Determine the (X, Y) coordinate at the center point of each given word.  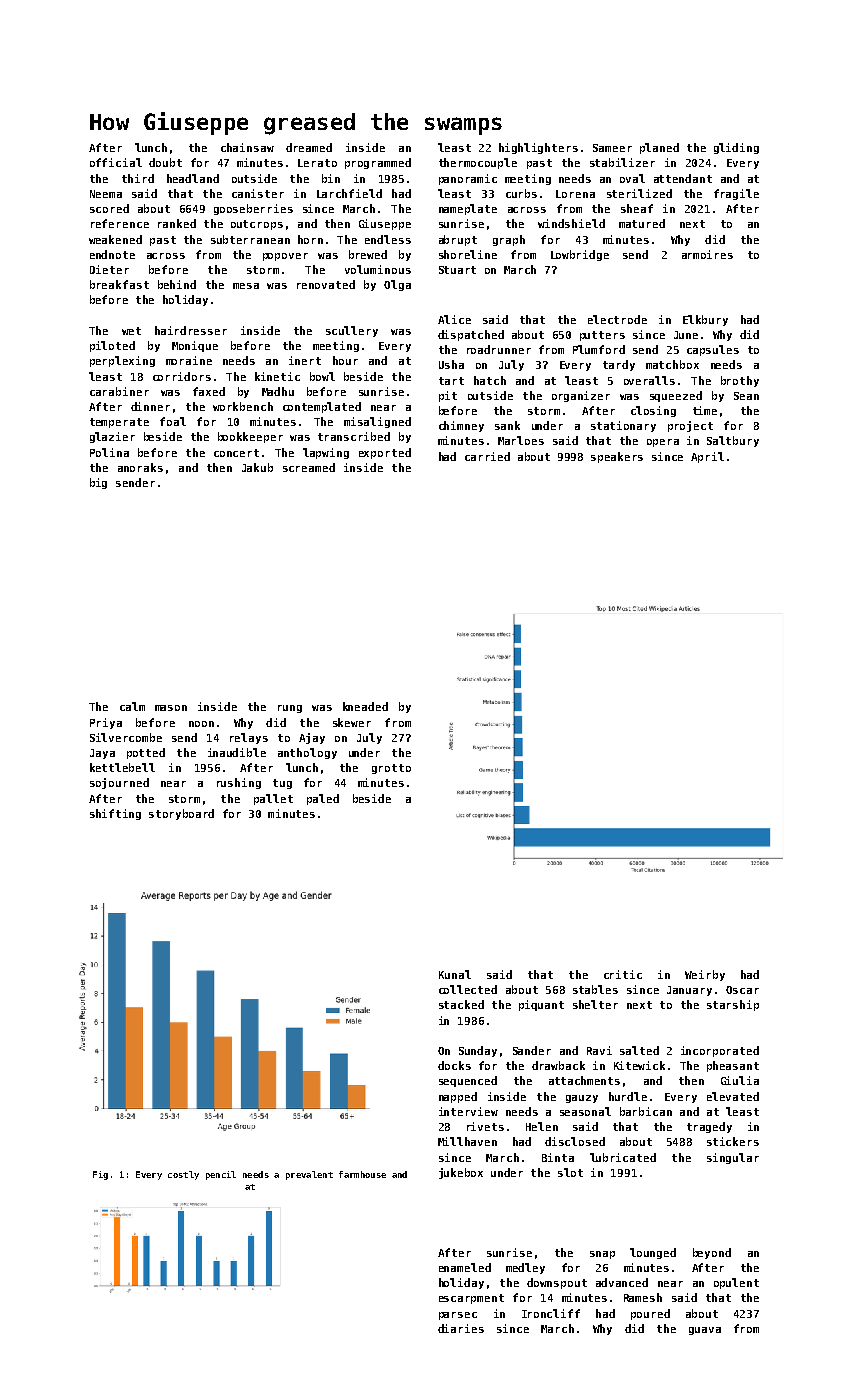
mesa (246, 286)
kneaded (365, 706)
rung (290, 709)
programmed (378, 163)
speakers (617, 457)
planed (659, 148)
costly (183, 1175)
